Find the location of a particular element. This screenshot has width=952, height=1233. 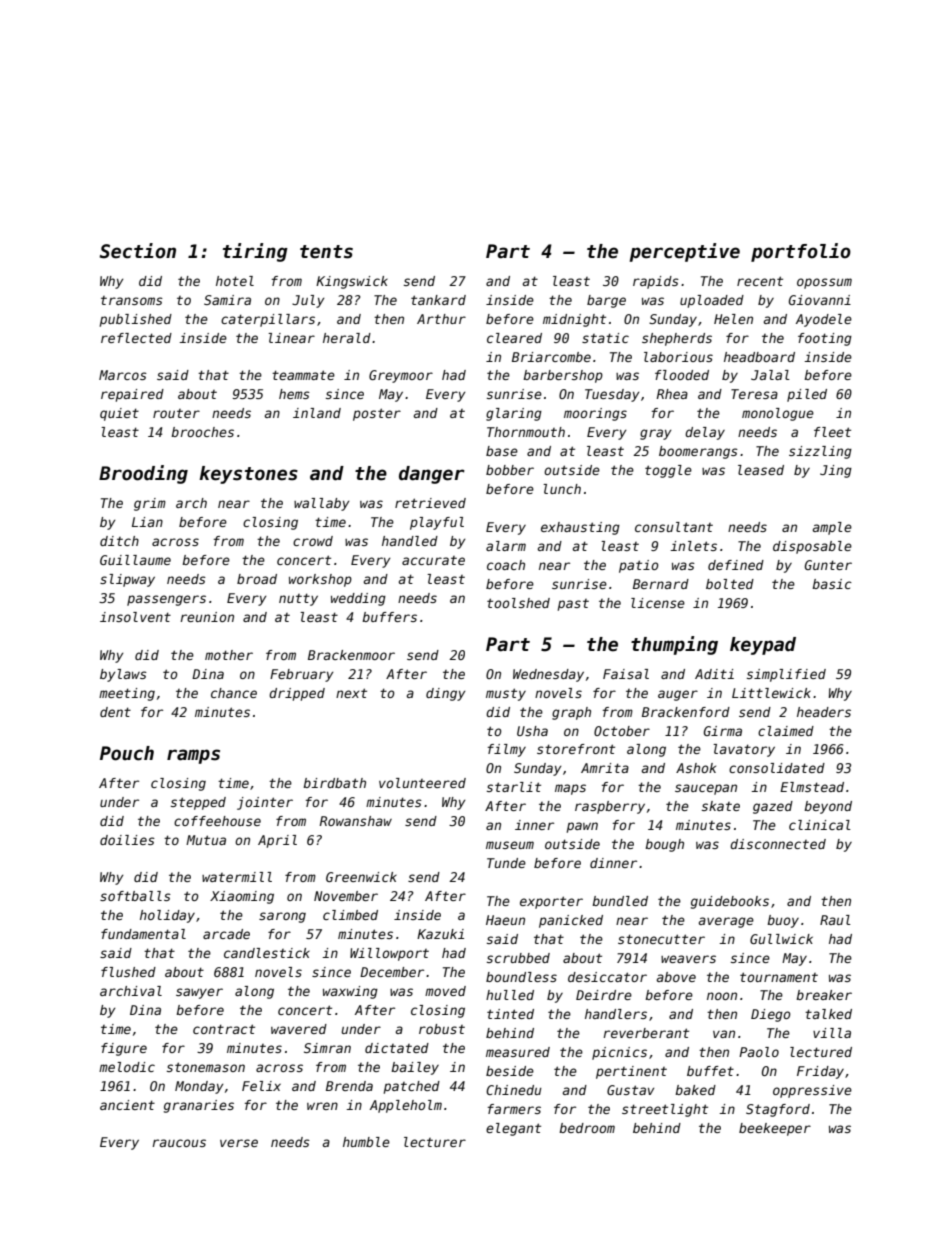

poster is located at coordinates (377, 414).
